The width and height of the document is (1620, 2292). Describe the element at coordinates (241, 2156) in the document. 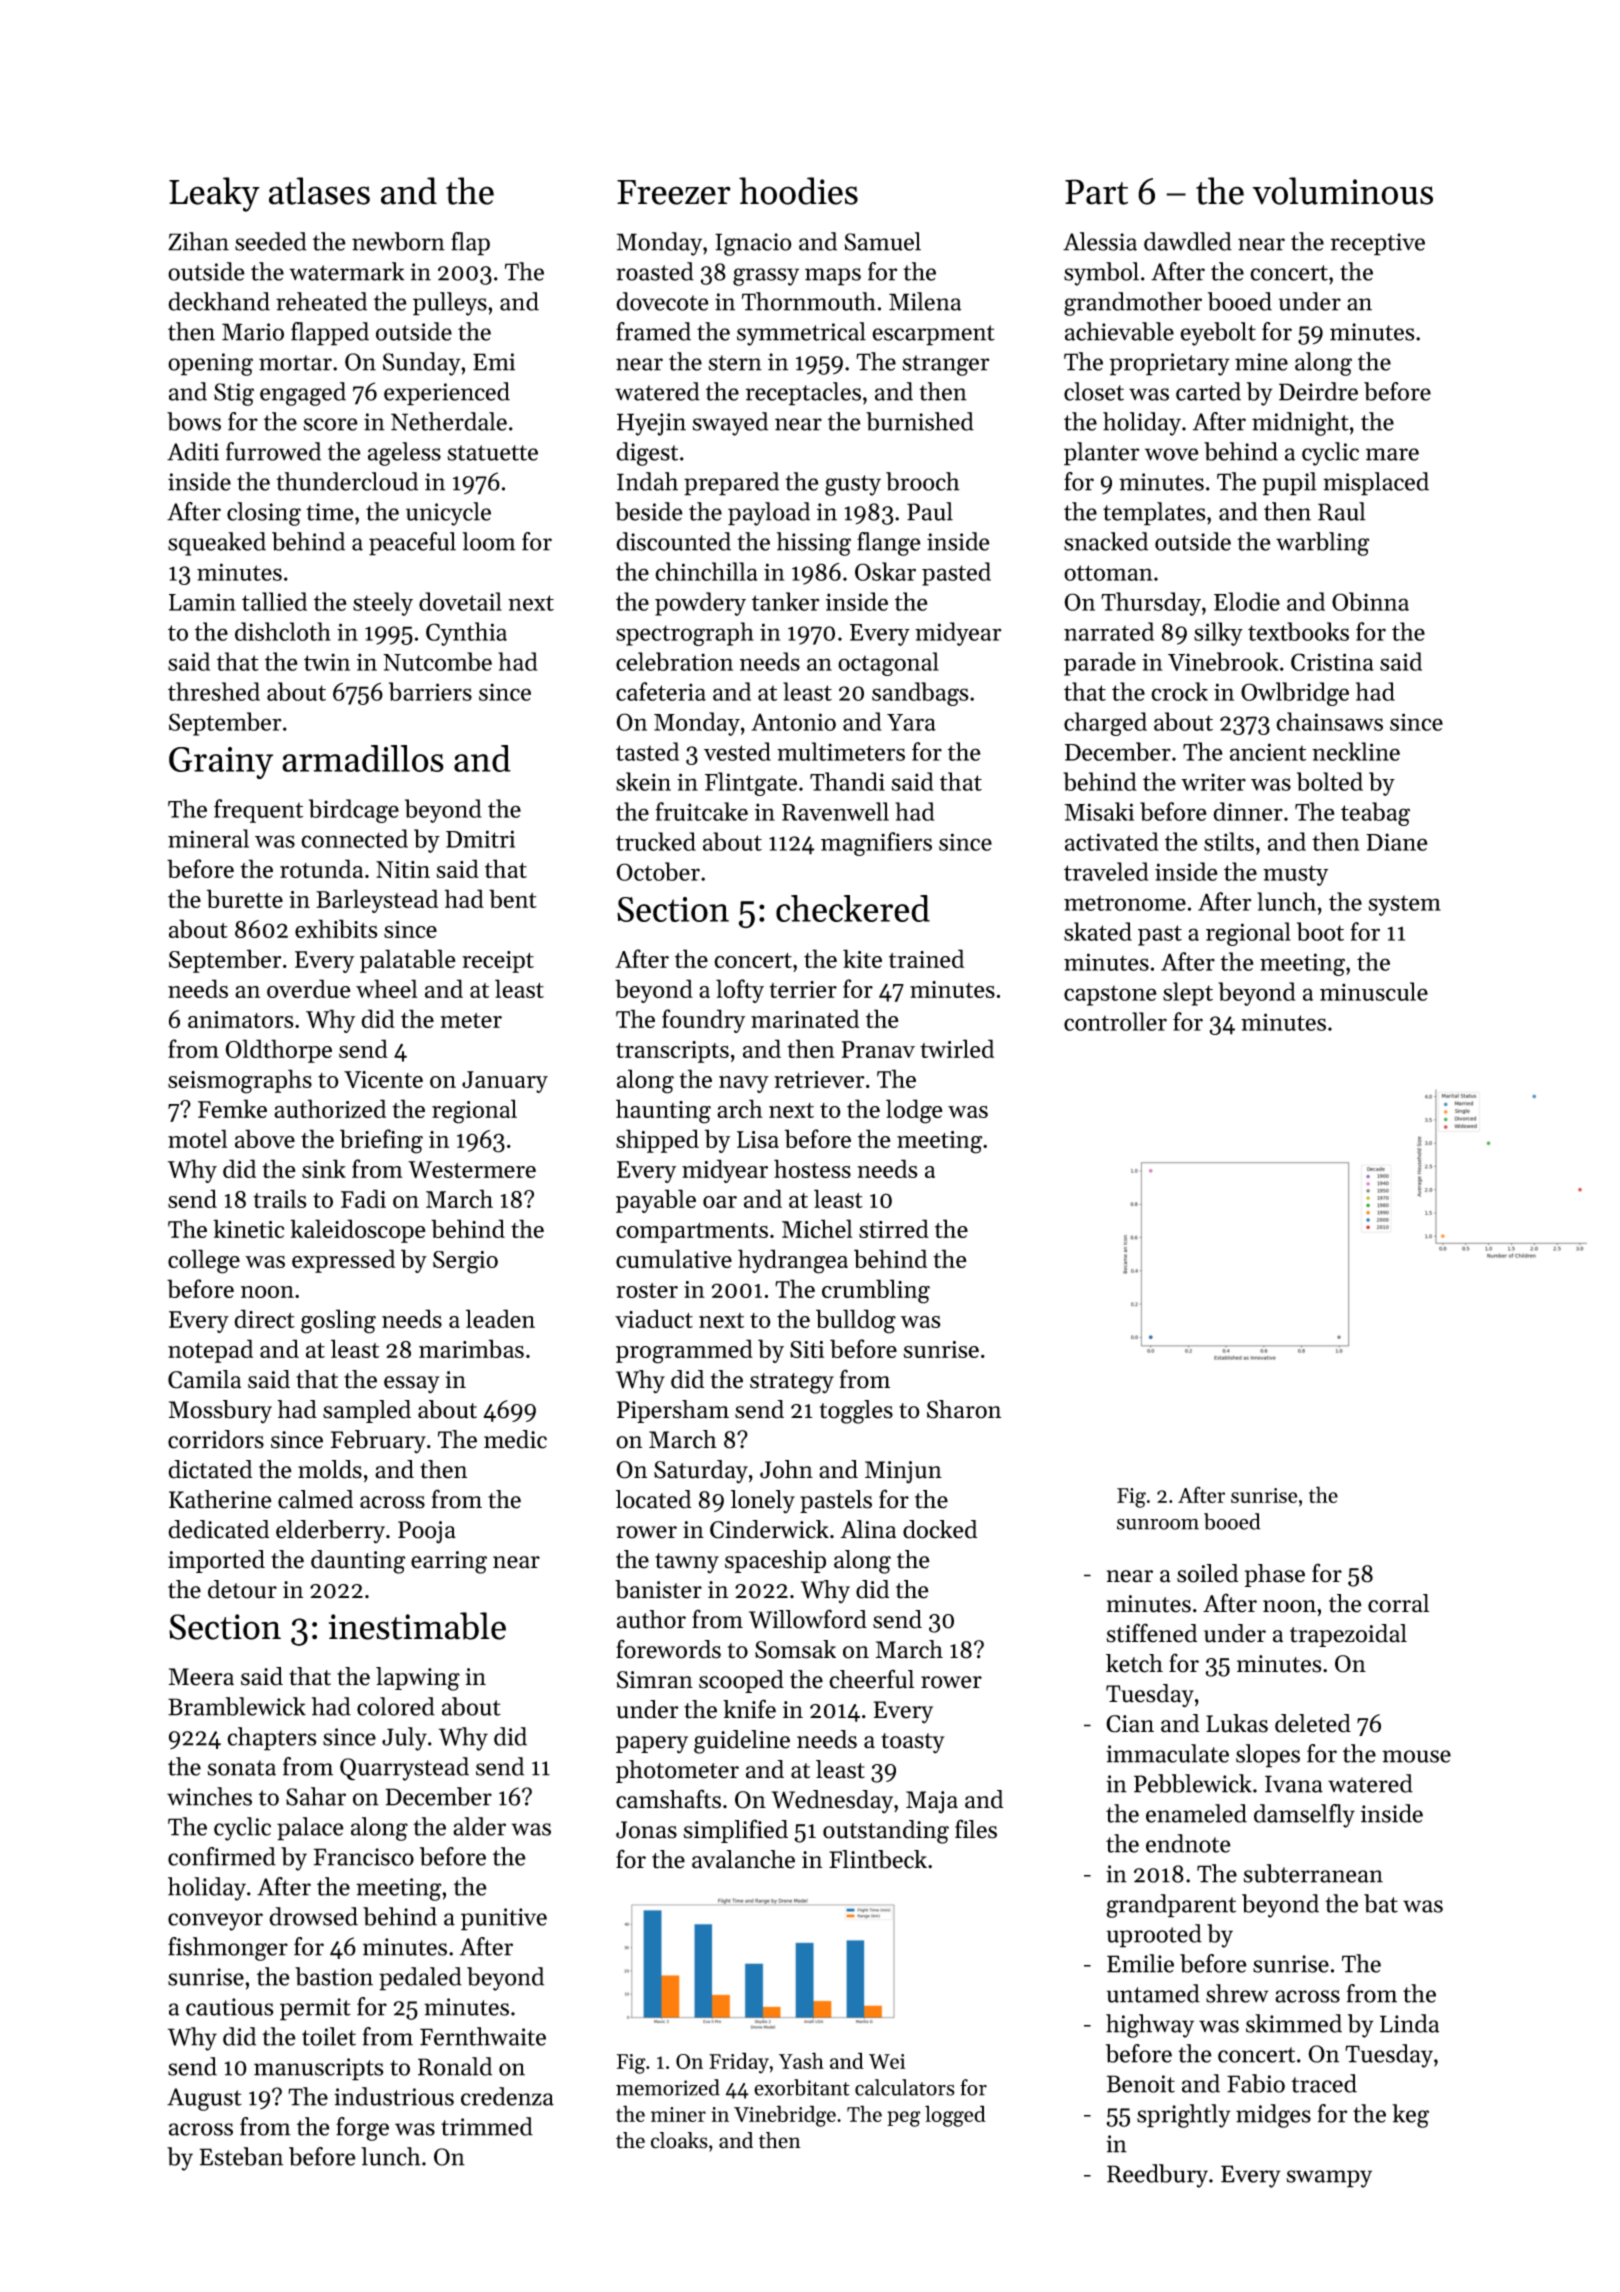

I see `Esteban` at that location.
